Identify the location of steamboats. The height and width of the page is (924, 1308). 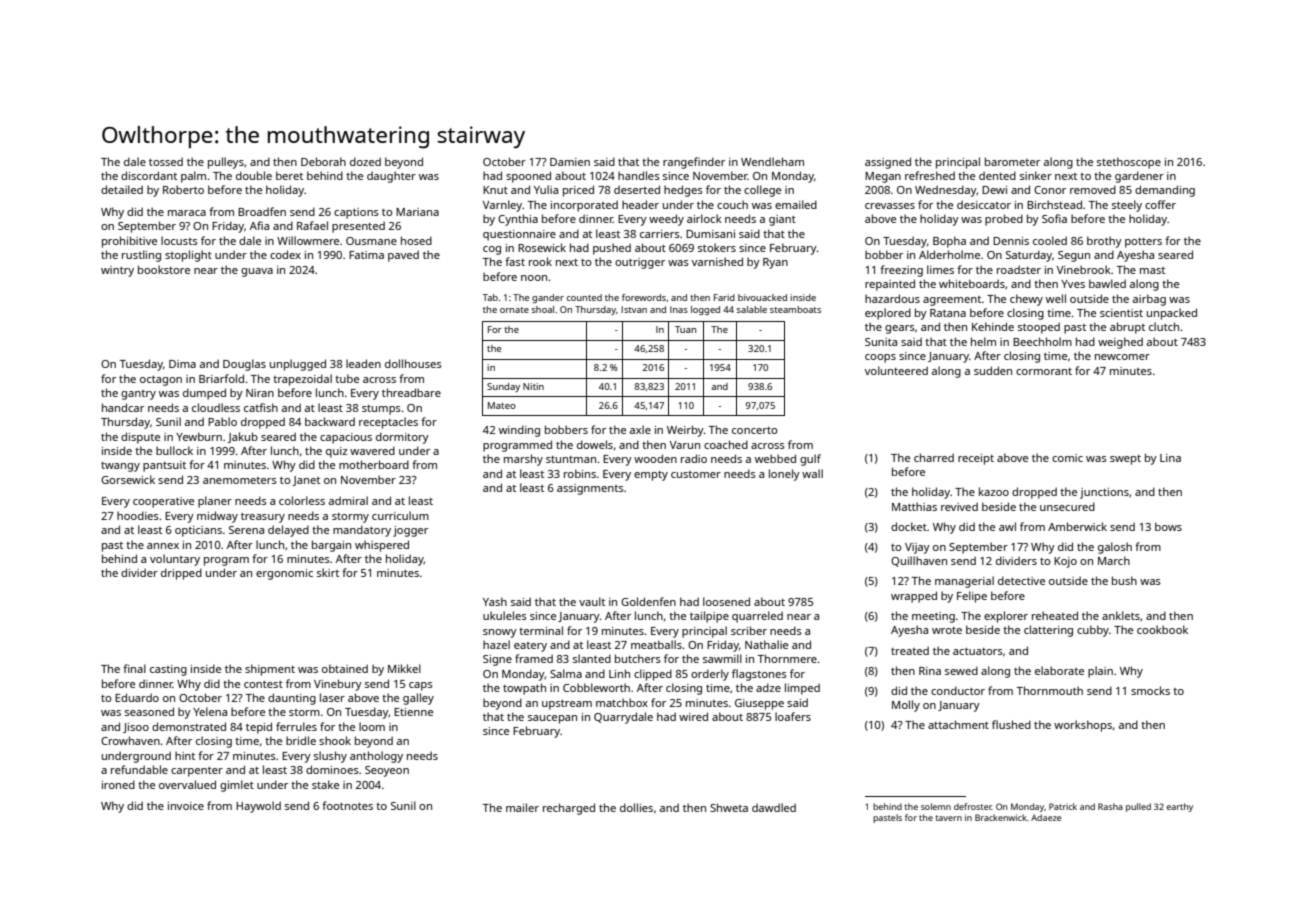
(795, 309).
